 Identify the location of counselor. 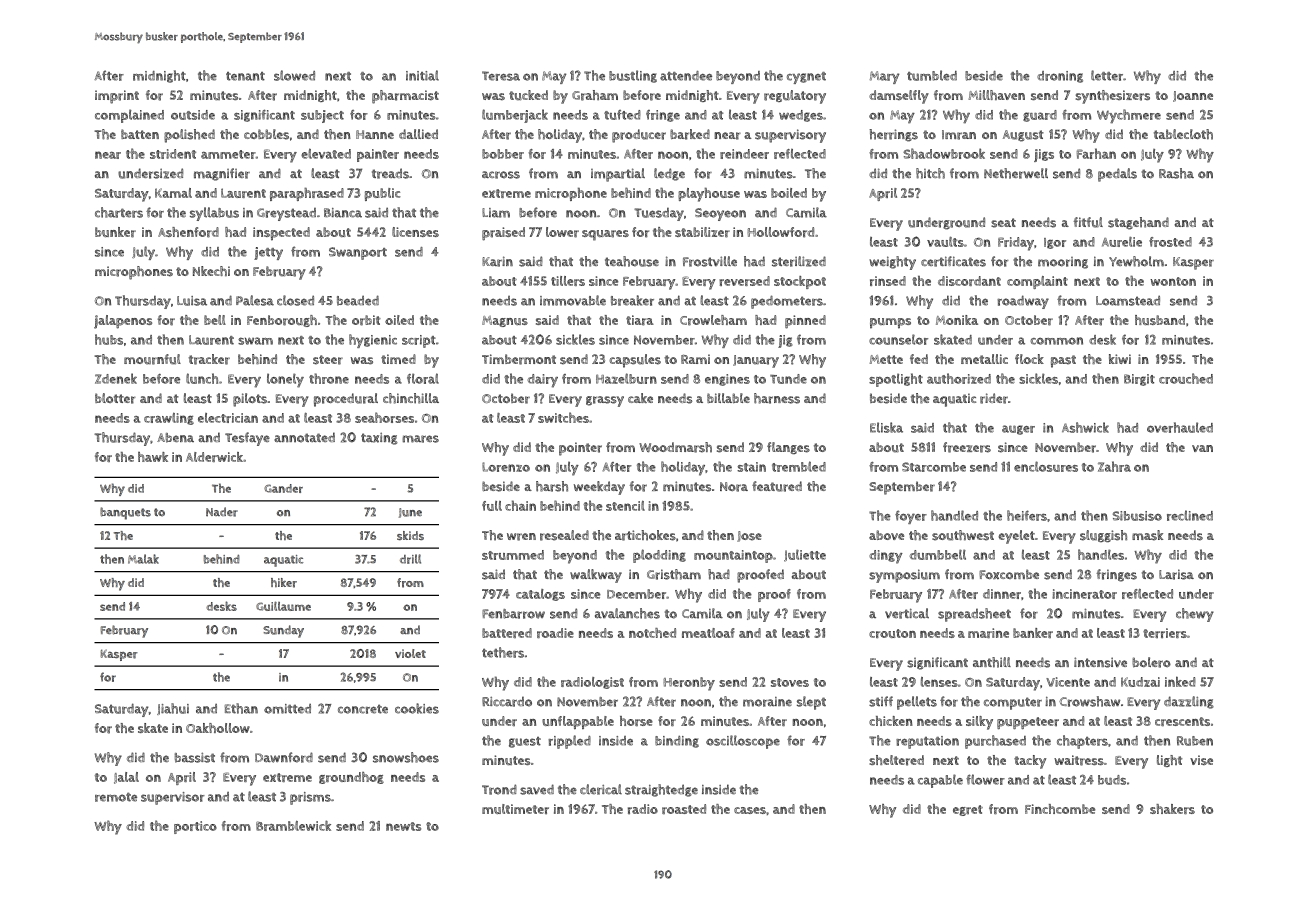
(898, 339).
